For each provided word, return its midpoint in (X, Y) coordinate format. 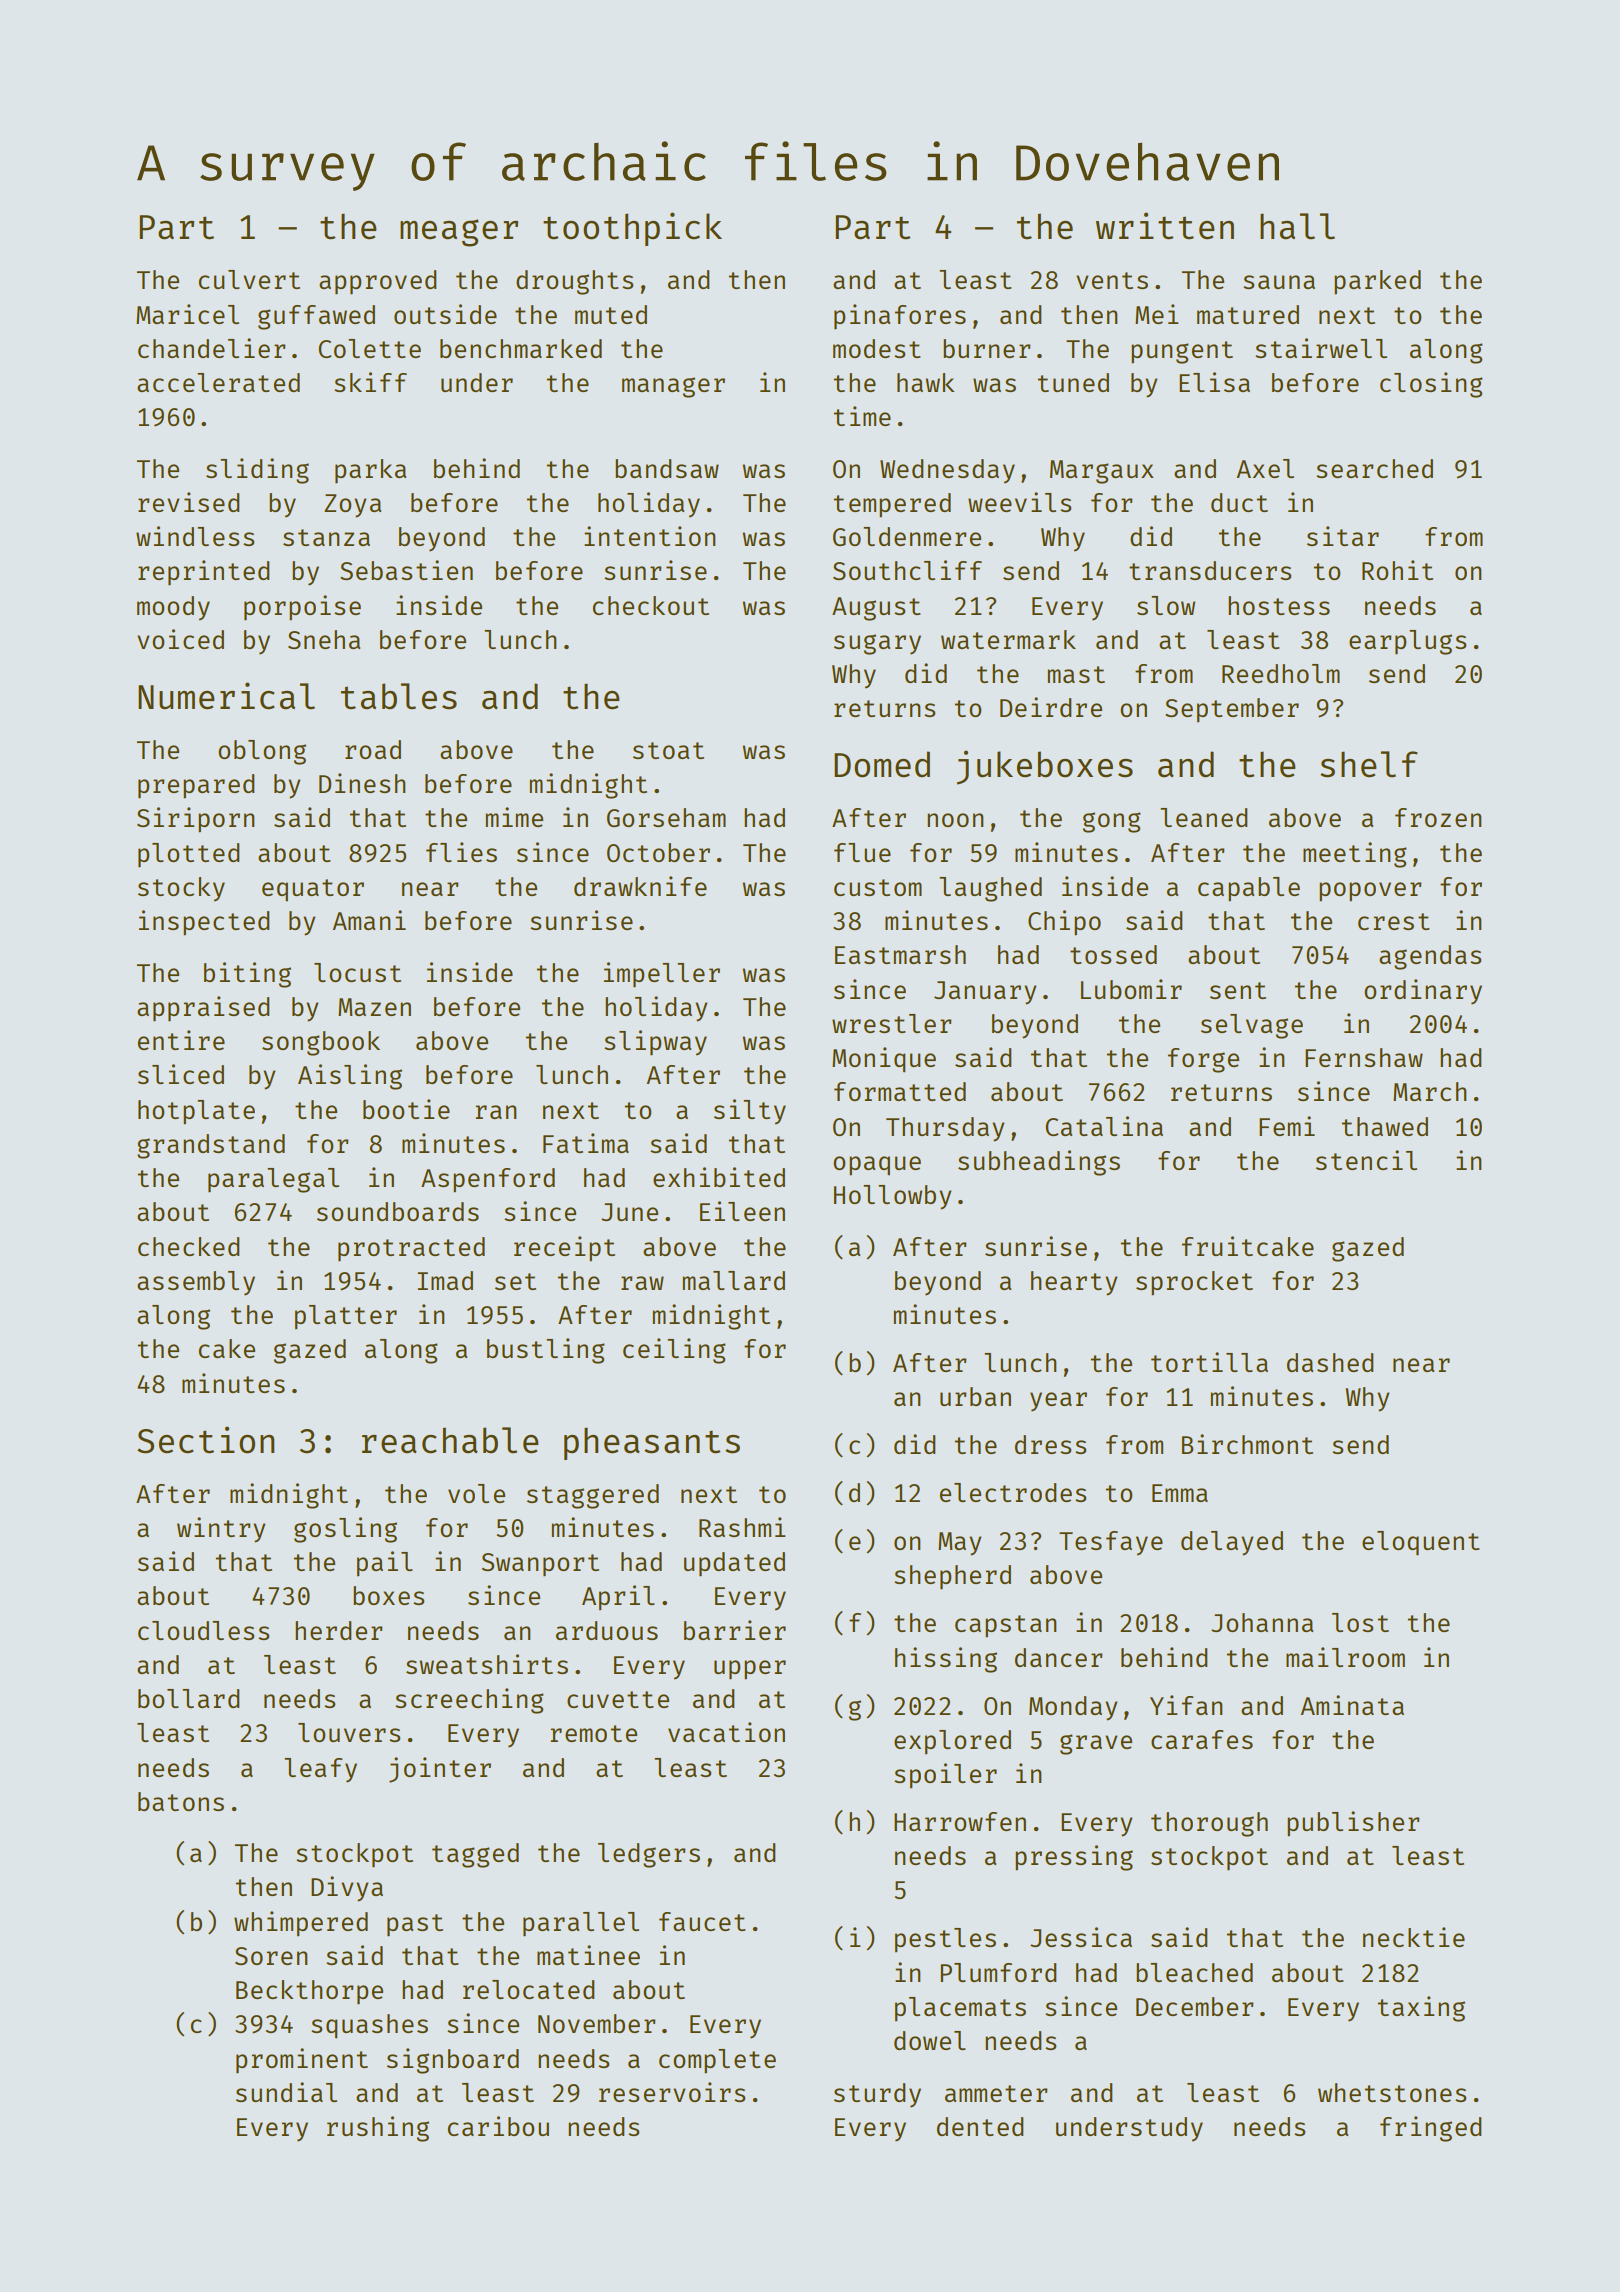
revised (188, 502)
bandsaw (667, 468)
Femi (1287, 1126)
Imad (445, 1280)
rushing (378, 2129)
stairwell (1321, 348)
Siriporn (195, 820)
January (985, 993)
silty (750, 1112)
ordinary (1423, 992)
